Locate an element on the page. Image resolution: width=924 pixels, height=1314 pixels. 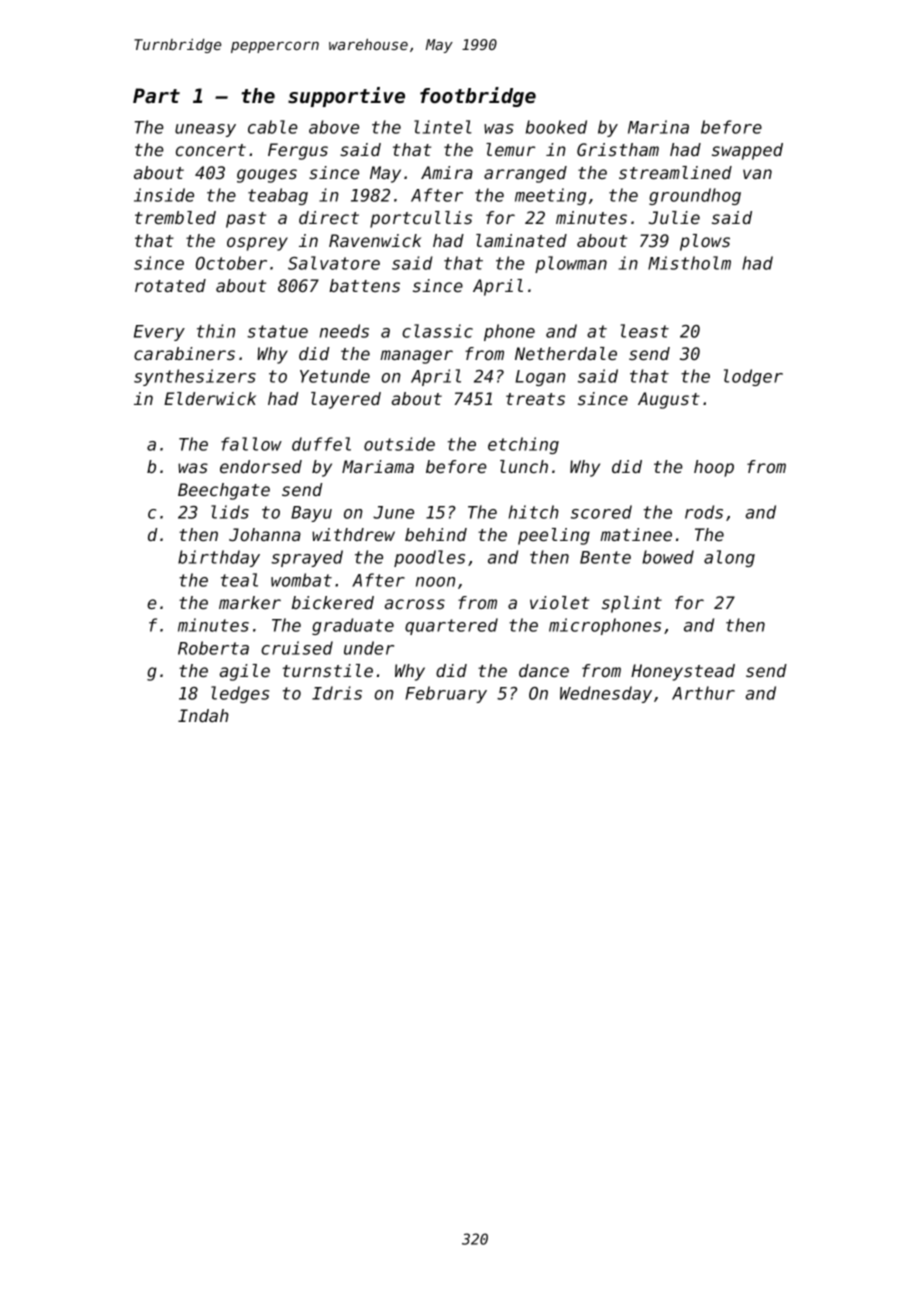
Beechgate is located at coordinates (224, 491).
